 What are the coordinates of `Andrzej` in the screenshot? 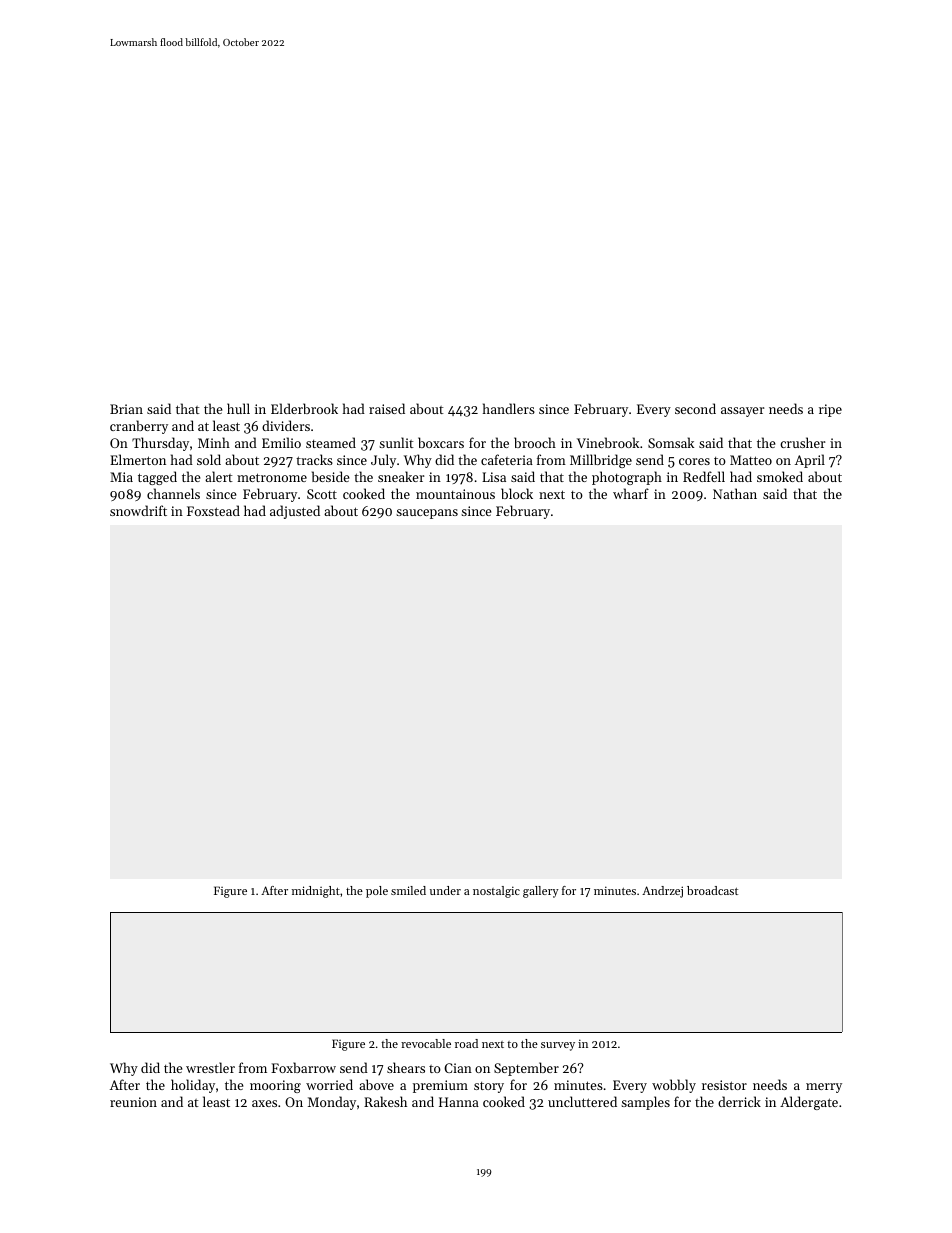 It's located at (662, 892).
